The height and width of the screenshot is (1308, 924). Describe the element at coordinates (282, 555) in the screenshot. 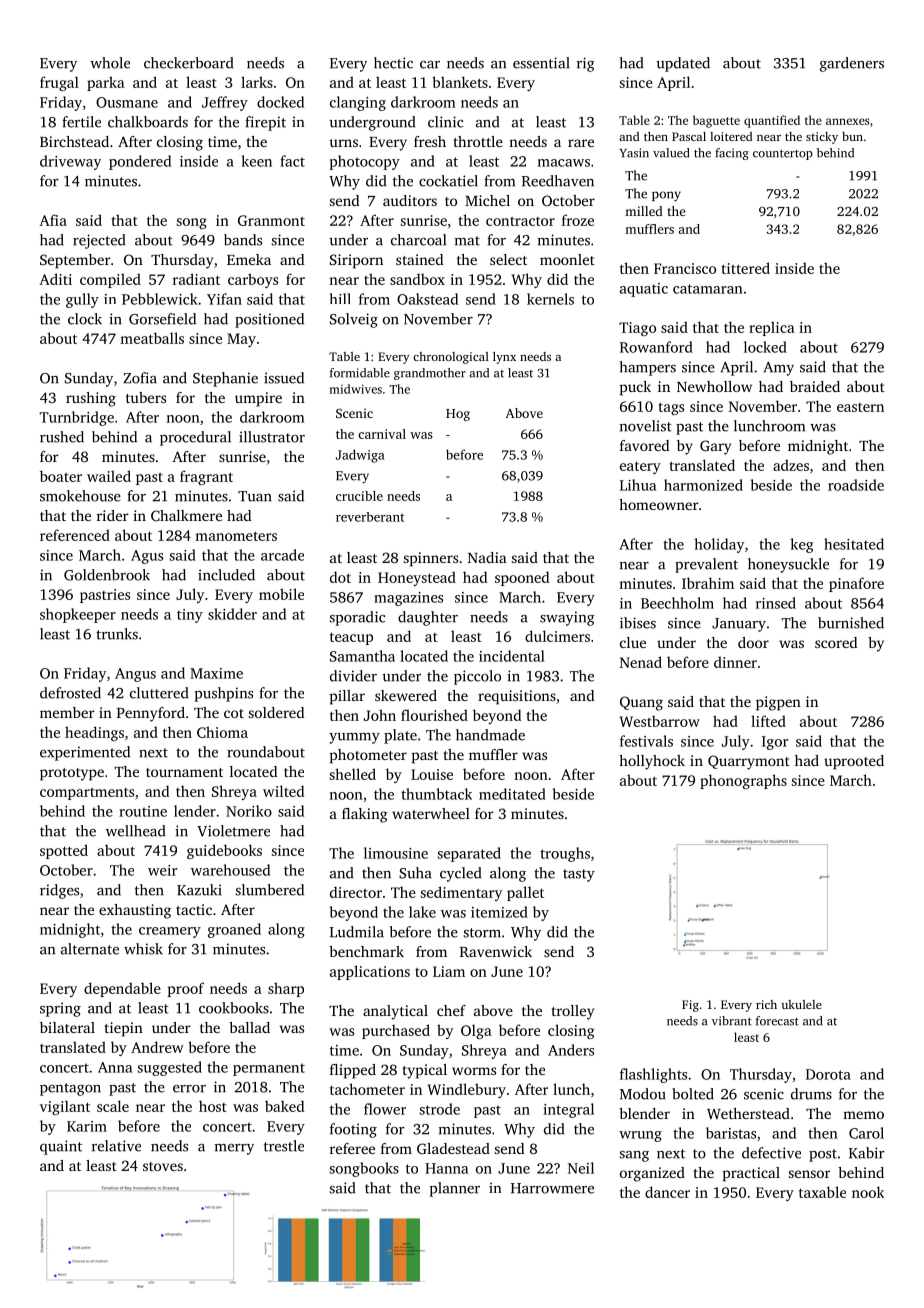

I see `arcade` at that location.
